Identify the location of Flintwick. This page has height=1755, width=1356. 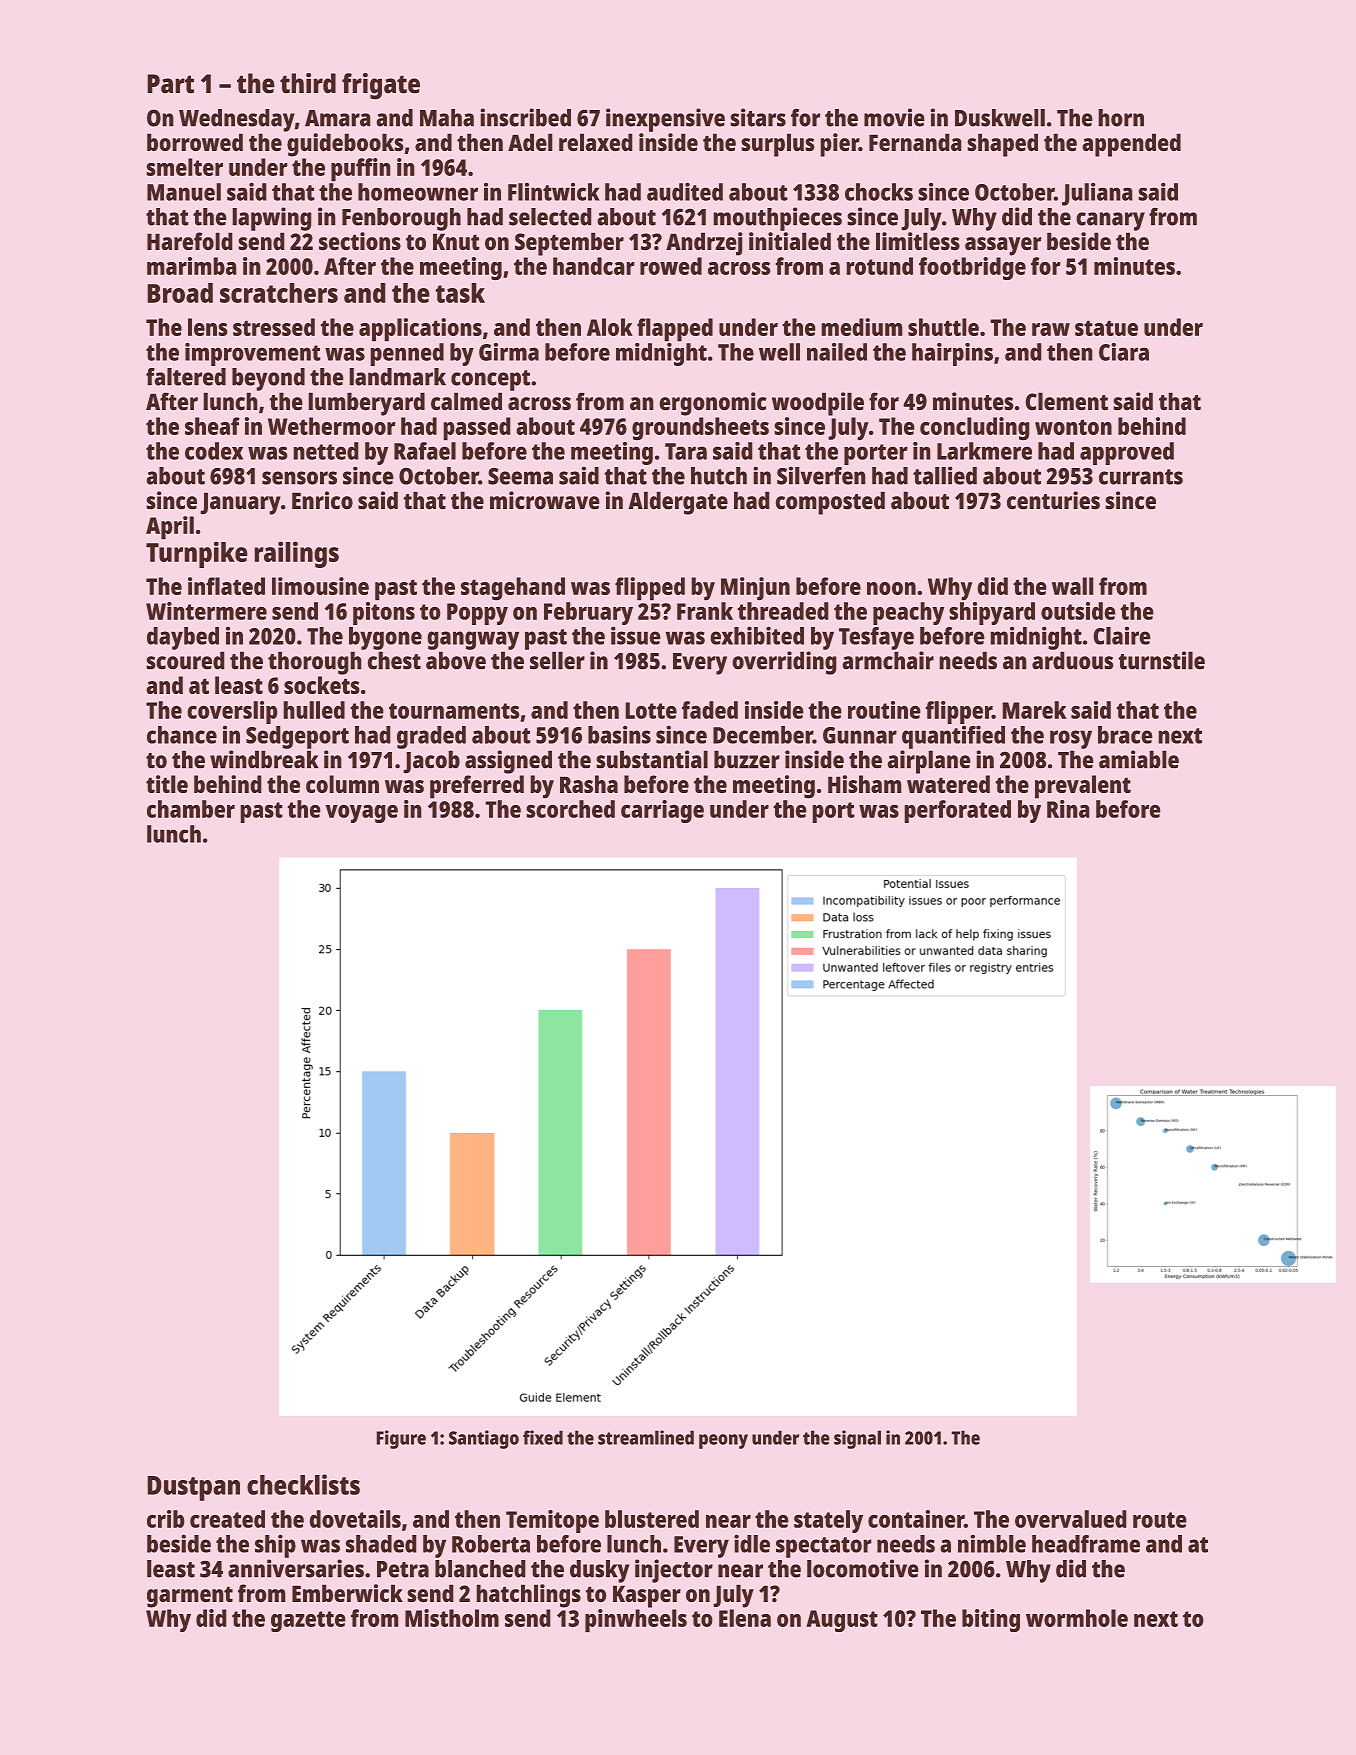
(554, 192).
